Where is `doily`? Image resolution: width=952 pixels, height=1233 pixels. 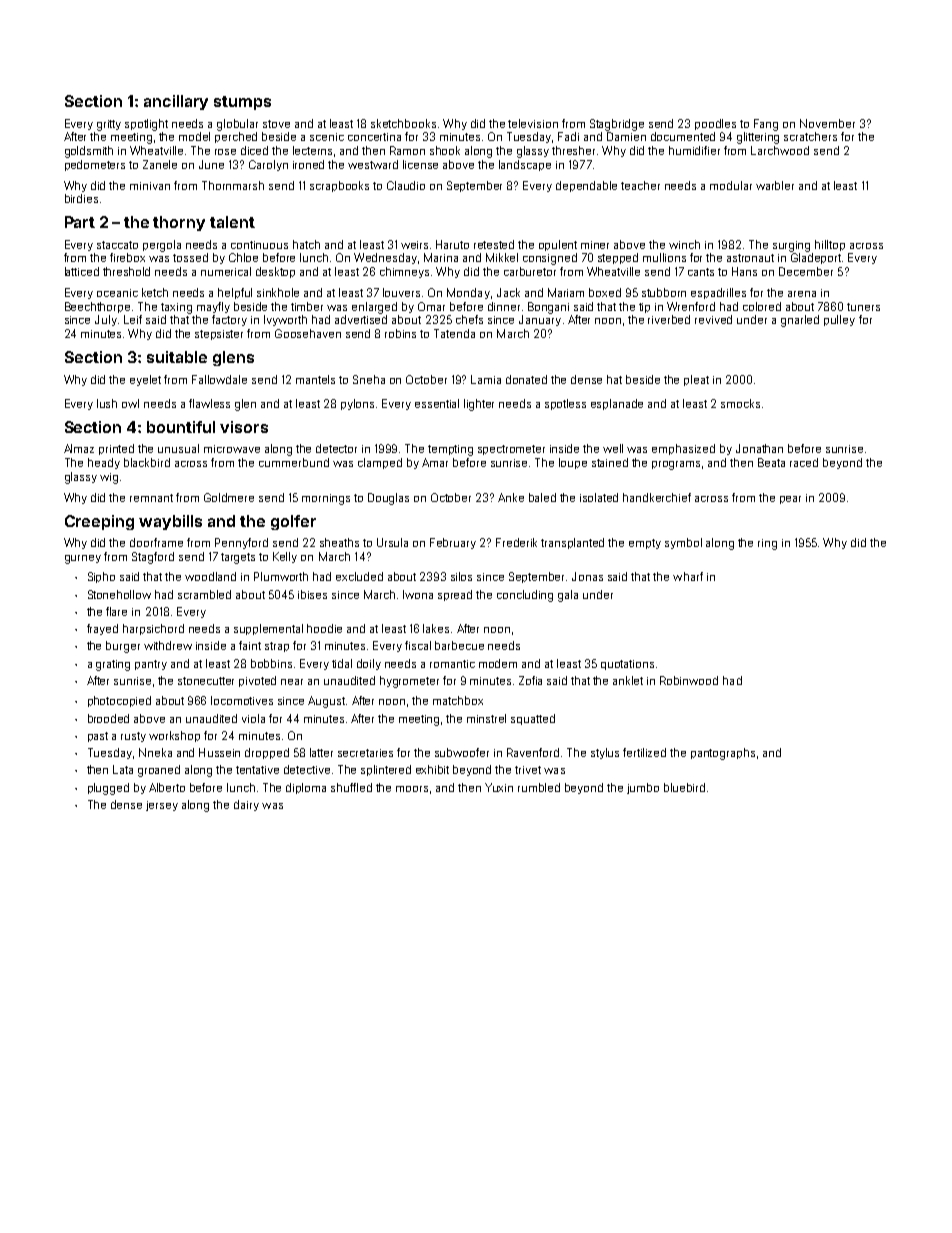
doily is located at coordinates (369, 664).
